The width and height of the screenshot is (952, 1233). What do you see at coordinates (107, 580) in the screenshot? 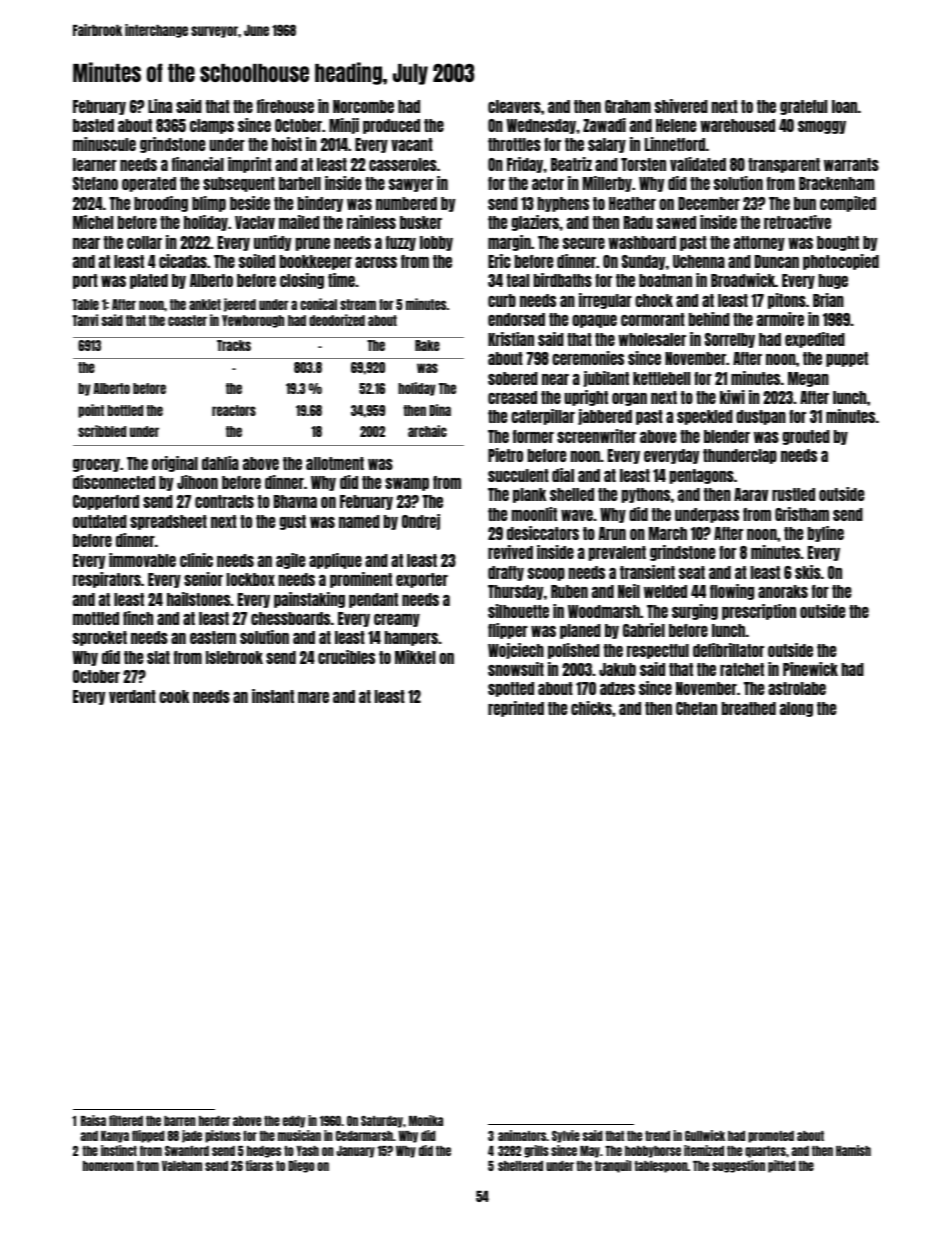
I see `respirators` at bounding box center [107, 580].
